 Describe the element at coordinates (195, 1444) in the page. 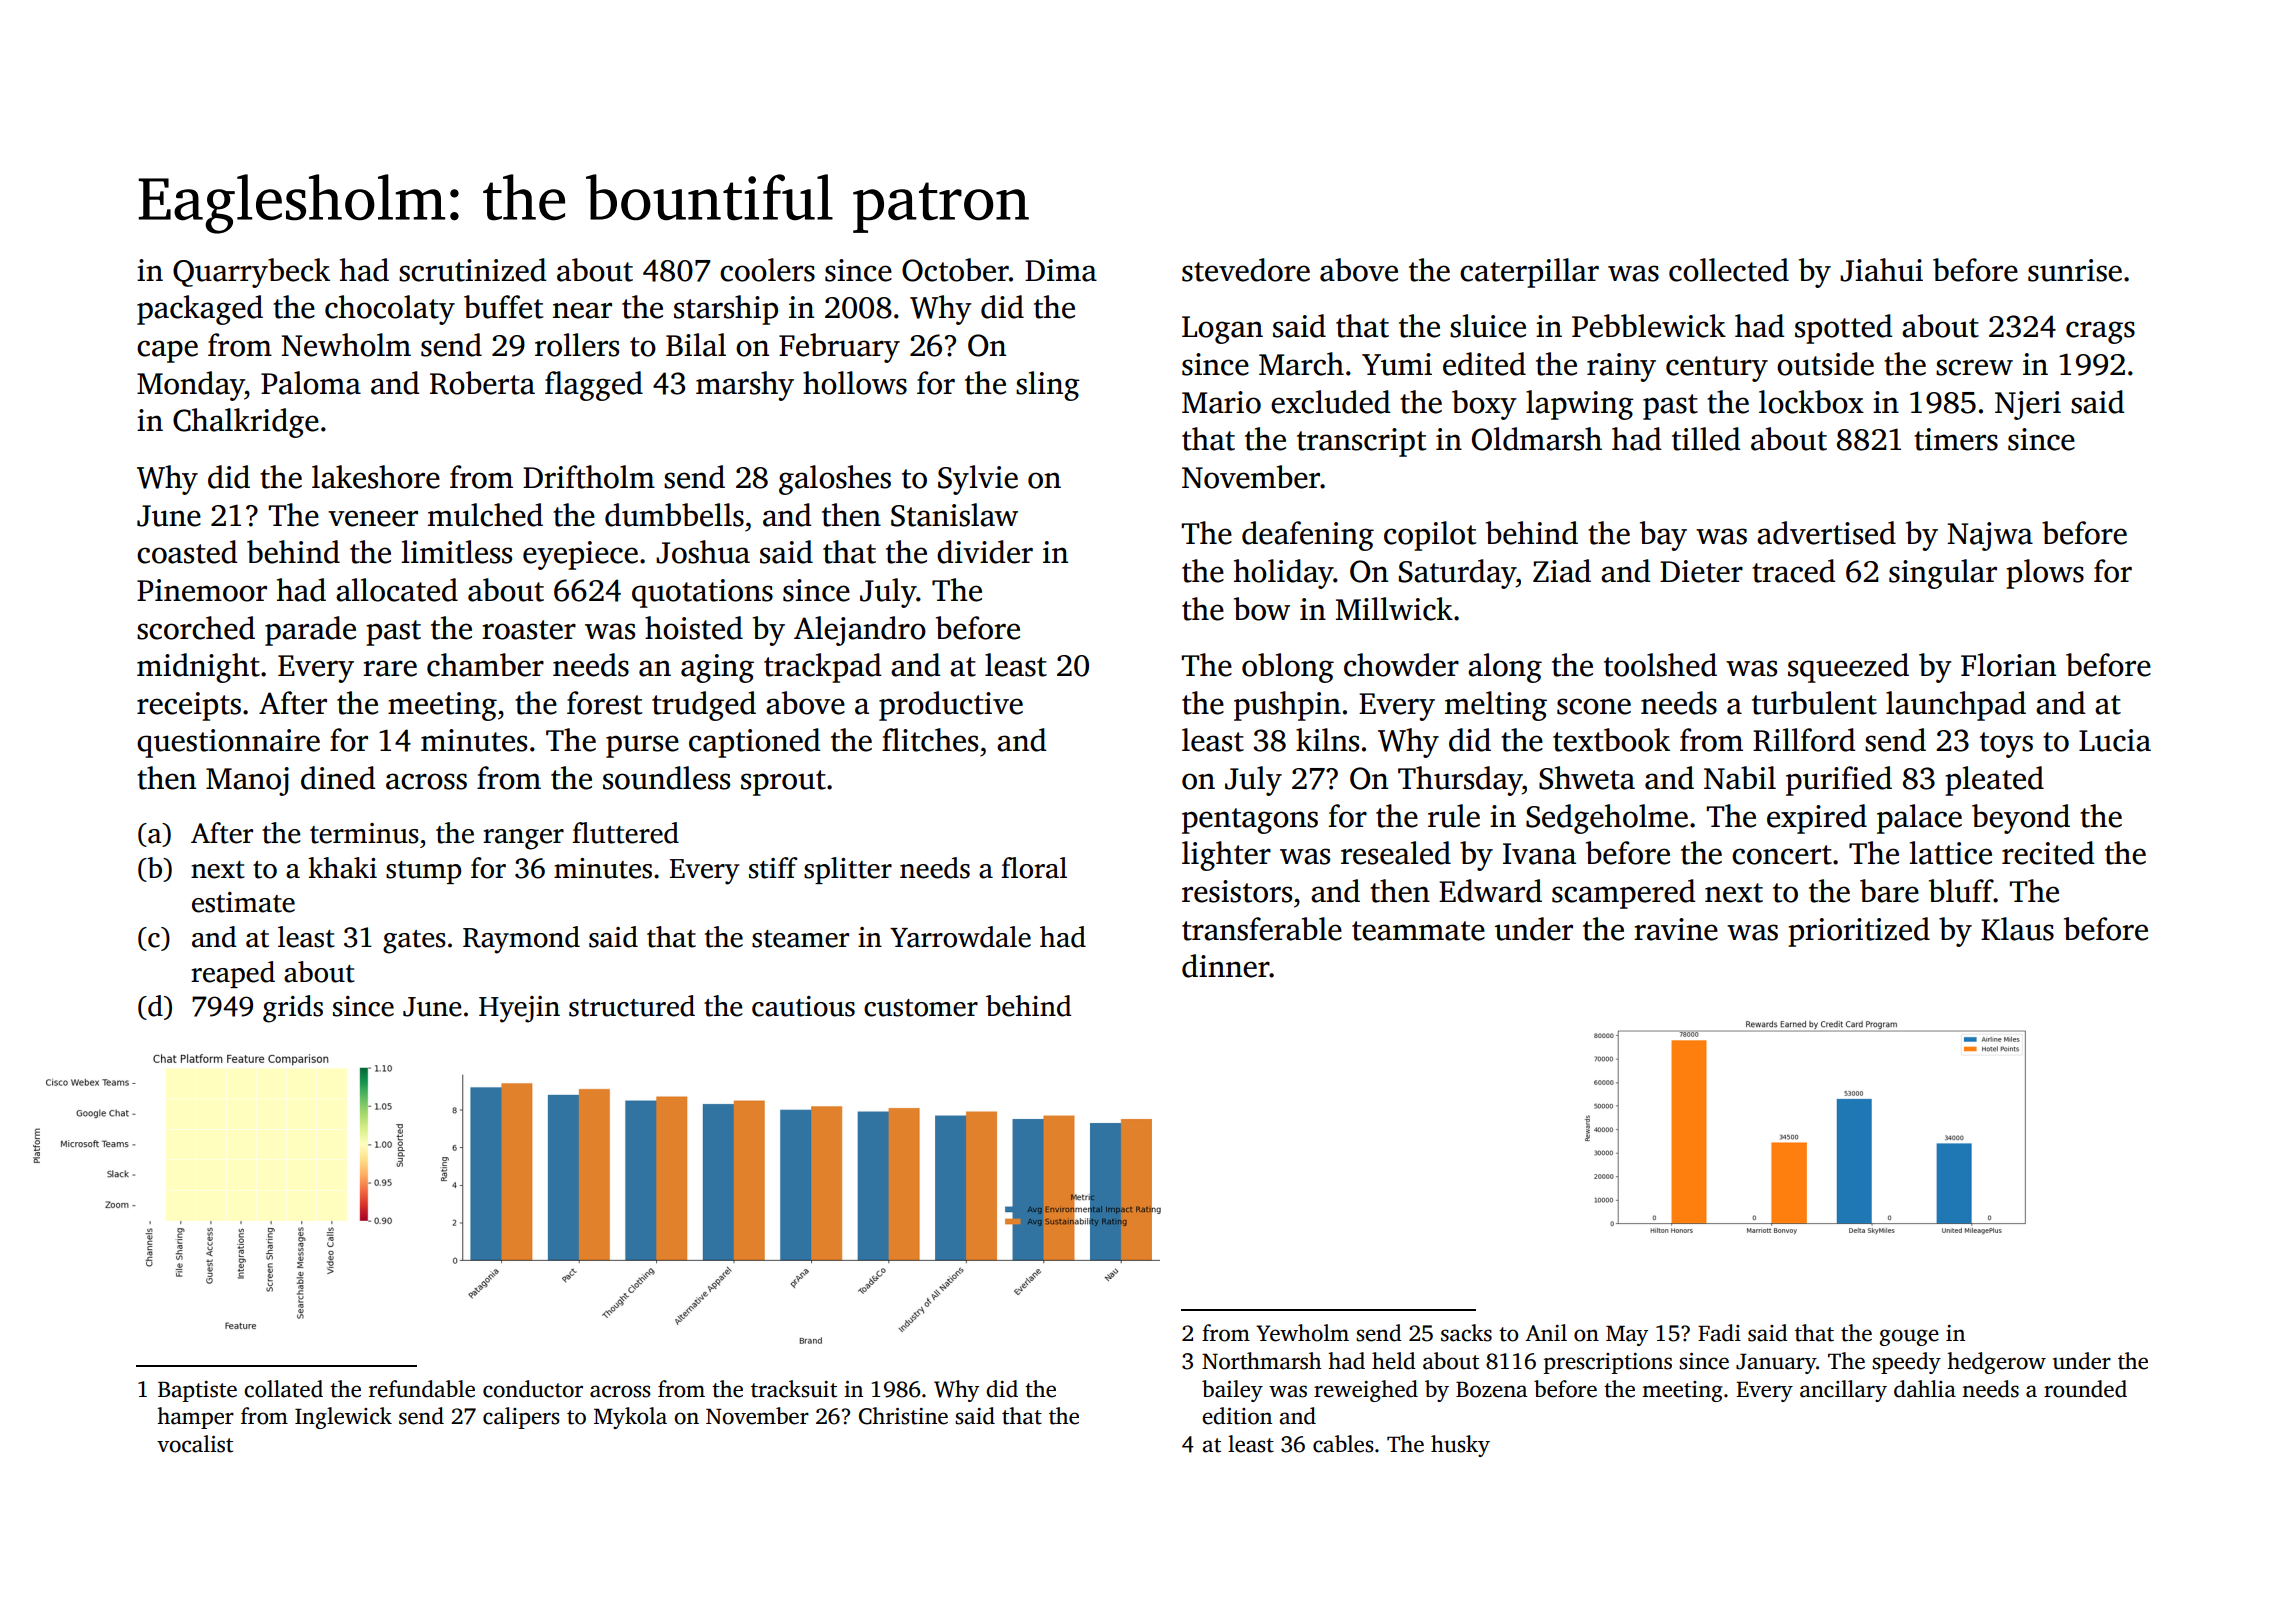

I see `vocalist` at that location.
